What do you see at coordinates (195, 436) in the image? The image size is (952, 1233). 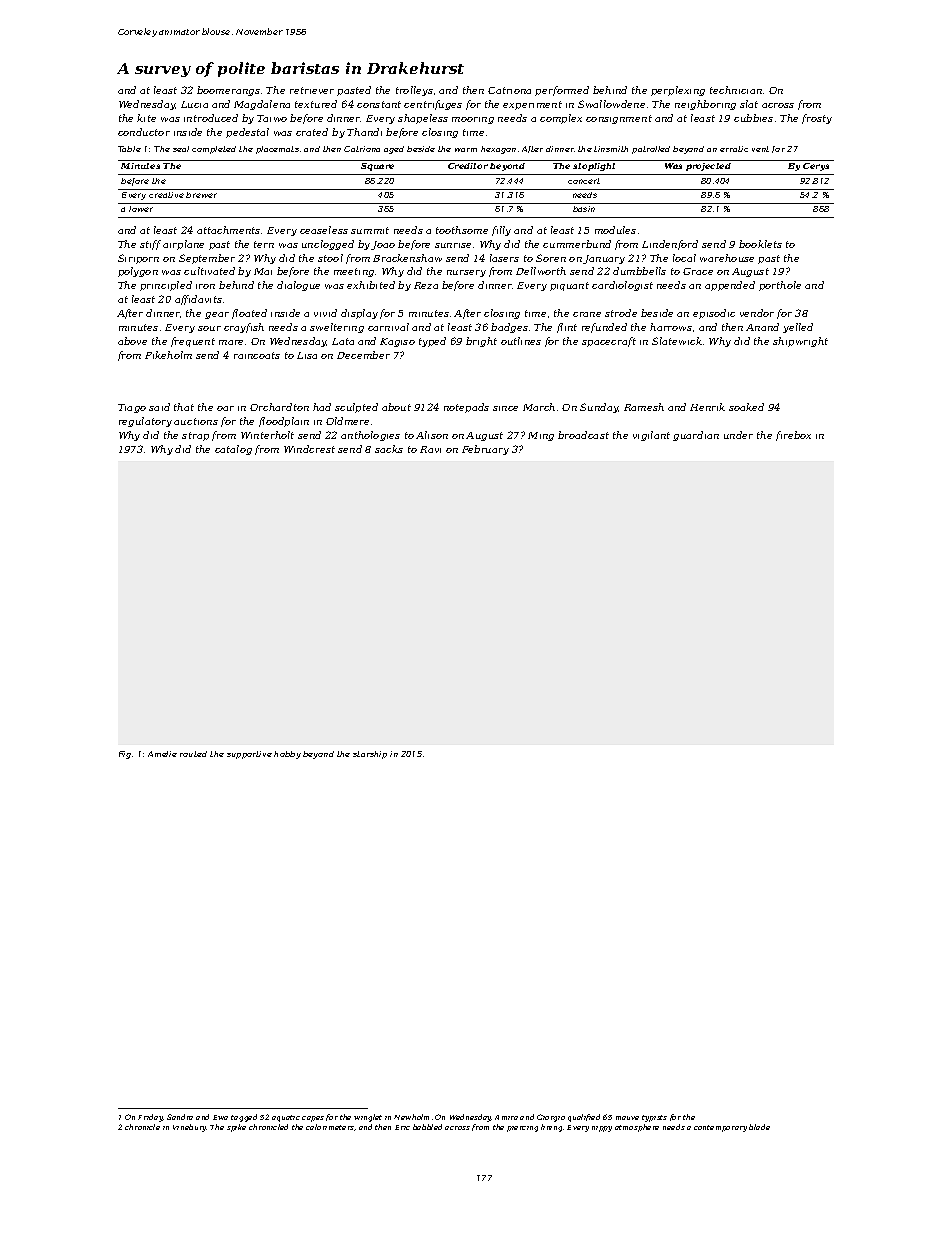 I see `strap` at bounding box center [195, 436].
